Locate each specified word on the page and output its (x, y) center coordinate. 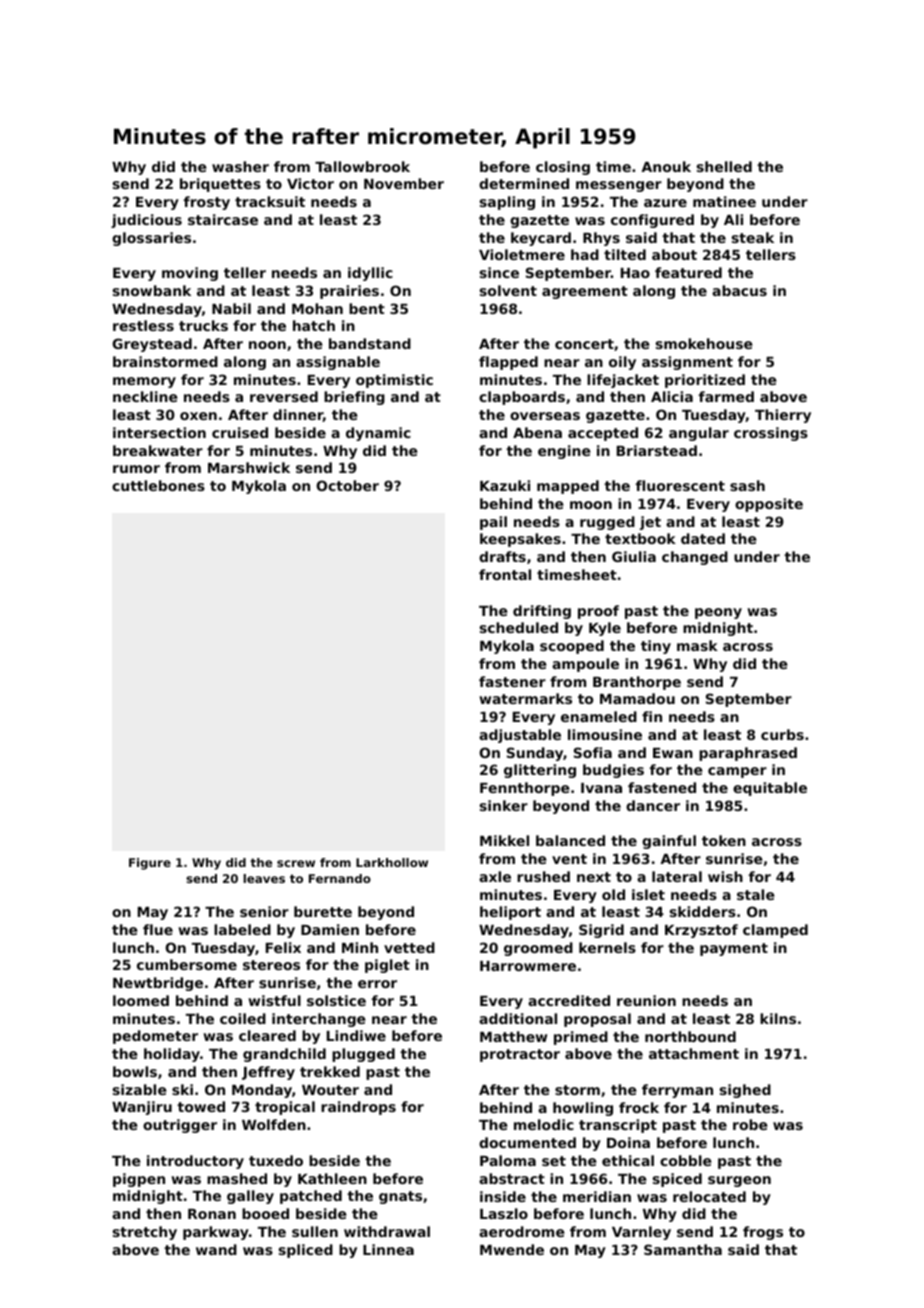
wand (216, 1249)
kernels (607, 947)
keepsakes (520, 540)
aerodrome (521, 1231)
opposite (769, 505)
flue (158, 929)
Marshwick (249, 467)
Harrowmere (528, 966)
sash (747, 485)
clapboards (522, 398)
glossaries (151, 239)
